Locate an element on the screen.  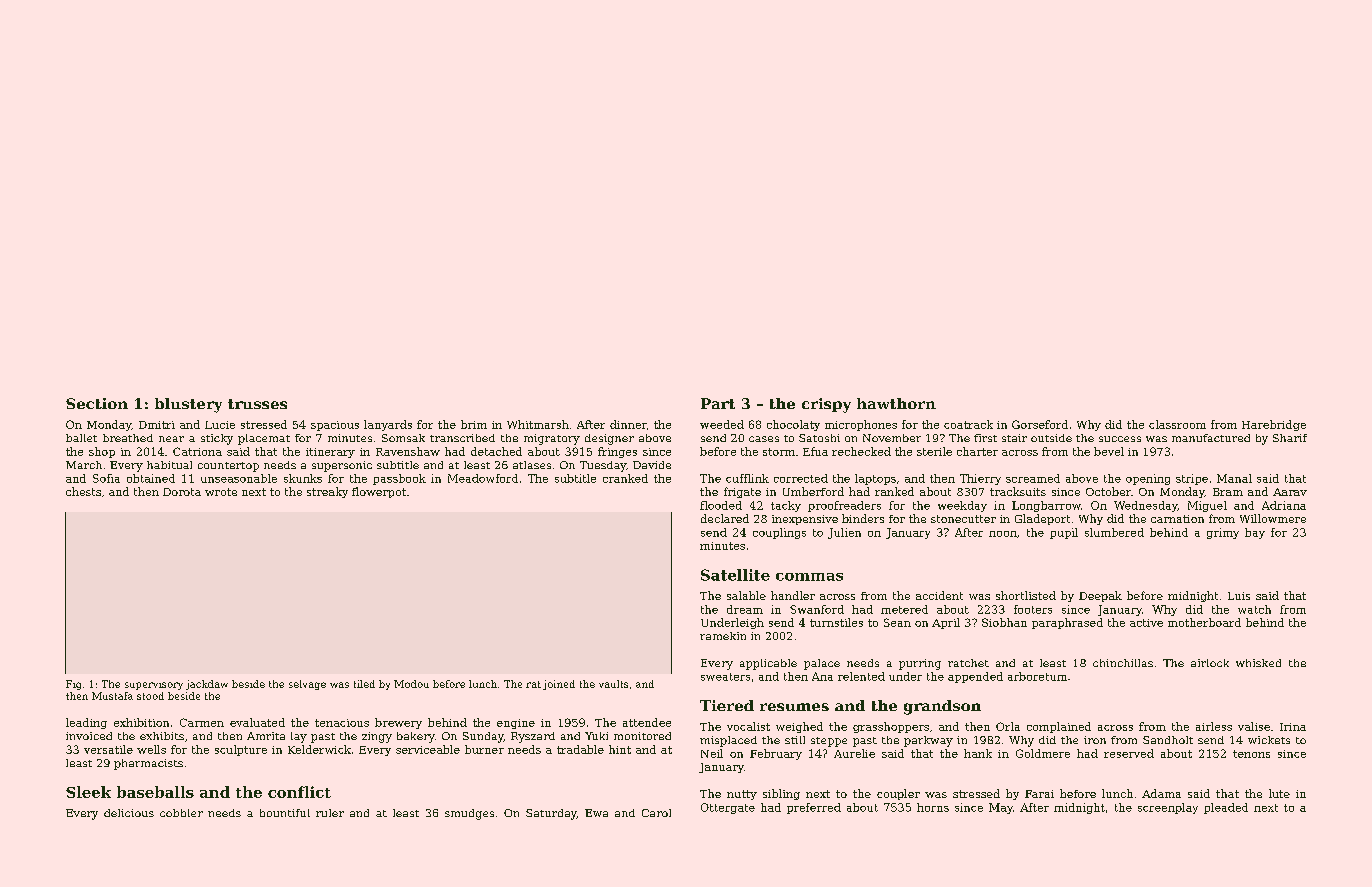
tenacious is located at coordinates (342, 723).
